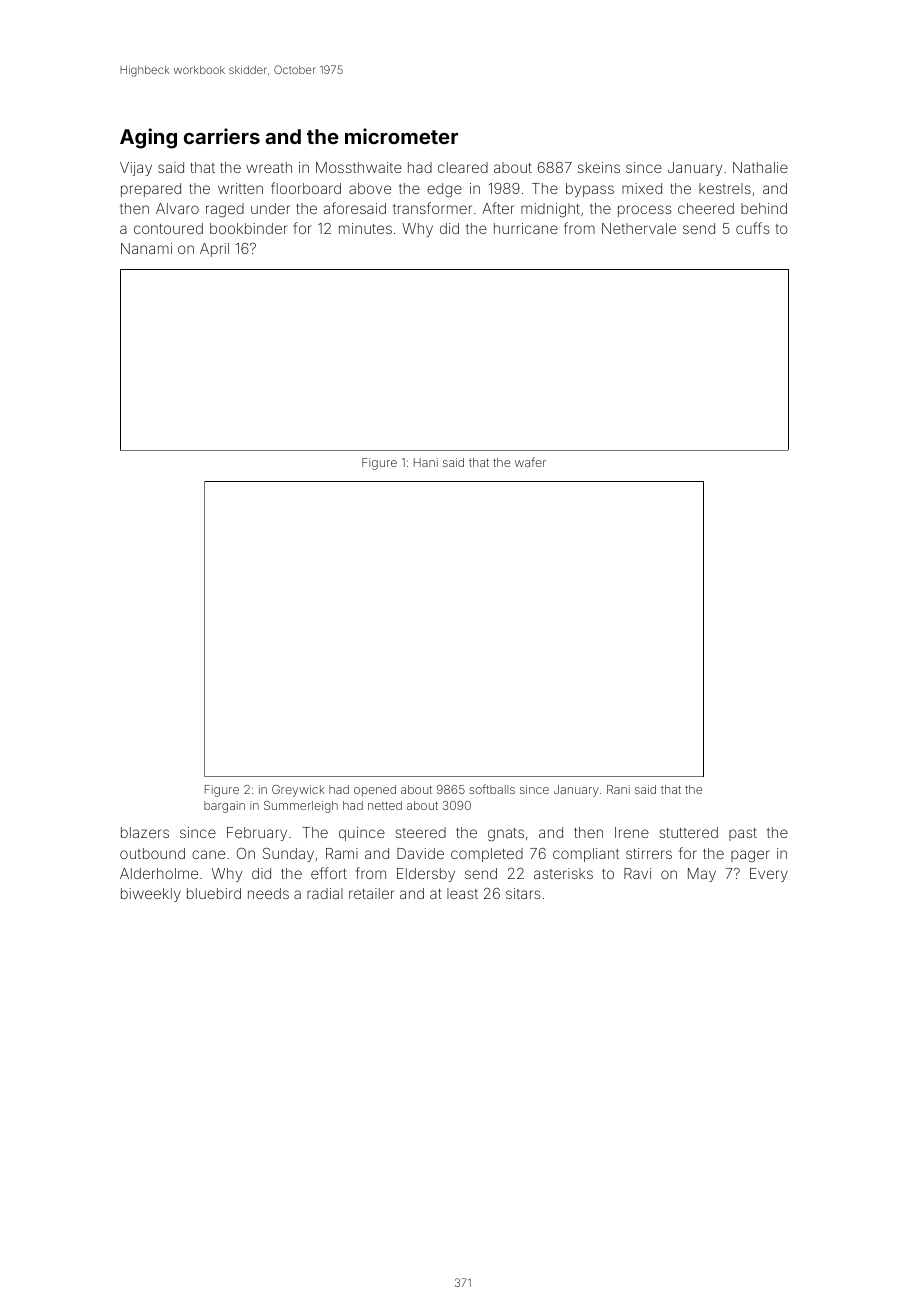 This screenshot has width=908, height=1316. I want to click on Rani, so click(618, 789).
